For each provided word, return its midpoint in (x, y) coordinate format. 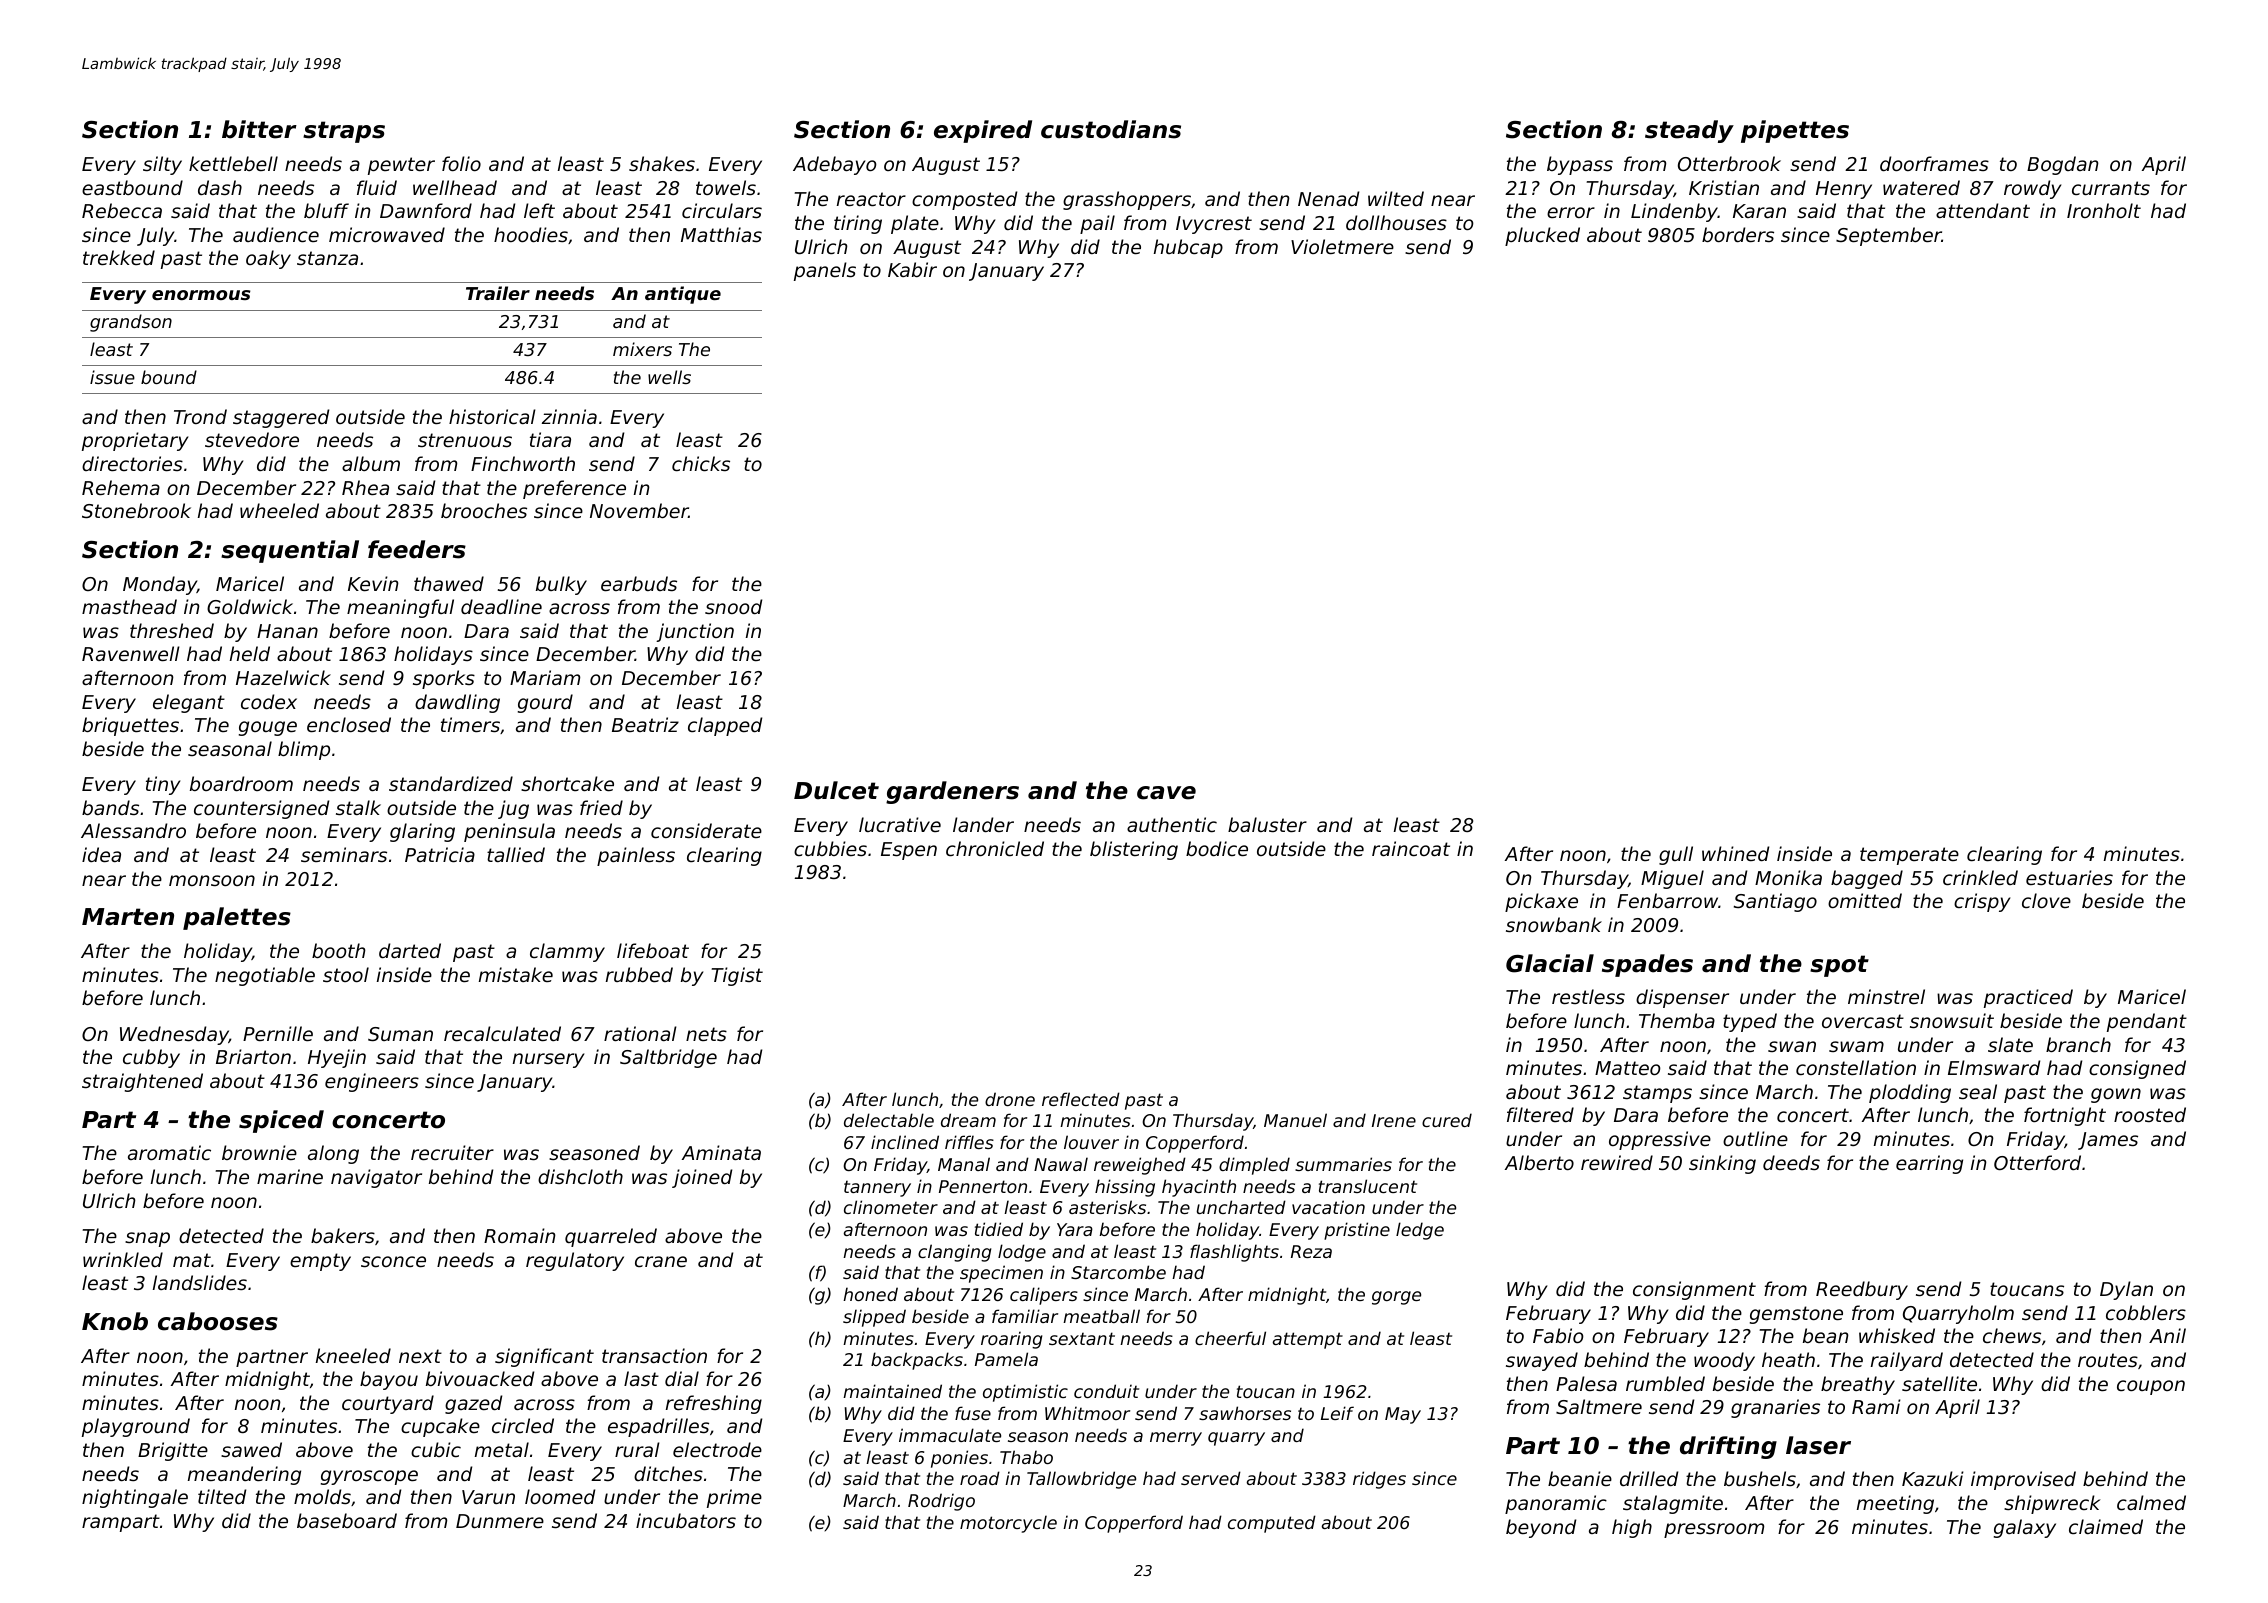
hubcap (1188, 248)
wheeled (279, 510)
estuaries (2069, 877)
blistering (1134, 850)
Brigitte (173, 1451)
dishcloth (580, 1176)
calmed (2151, 1502)
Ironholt (2104, 210)
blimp (304, 750)
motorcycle (1008, 1524)
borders (1738, 234)
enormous (201, 295)
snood (733, 606)
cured (1447, 1120)
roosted (2150, 1114)
